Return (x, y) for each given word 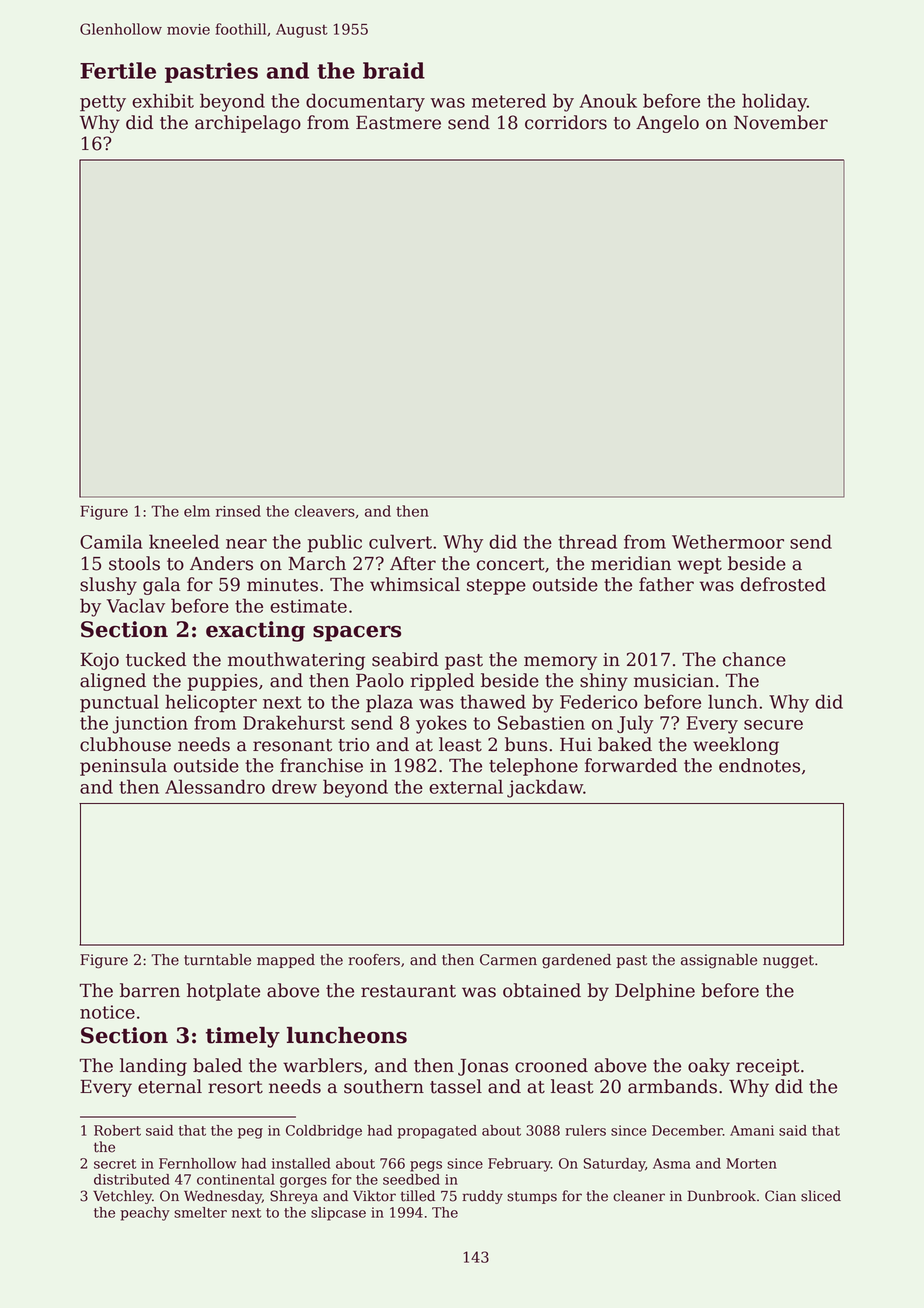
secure (773, 725)
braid (394, 70)
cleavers (325, 511)
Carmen (508, 960)
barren (150, 990)
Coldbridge (324, 1132)
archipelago (248, 124)
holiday (774, 102)
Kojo (99, 661)
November (781, 122)
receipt (768, 1067)
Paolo (380, 680)
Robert (117, 1130)
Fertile (118, 70)
